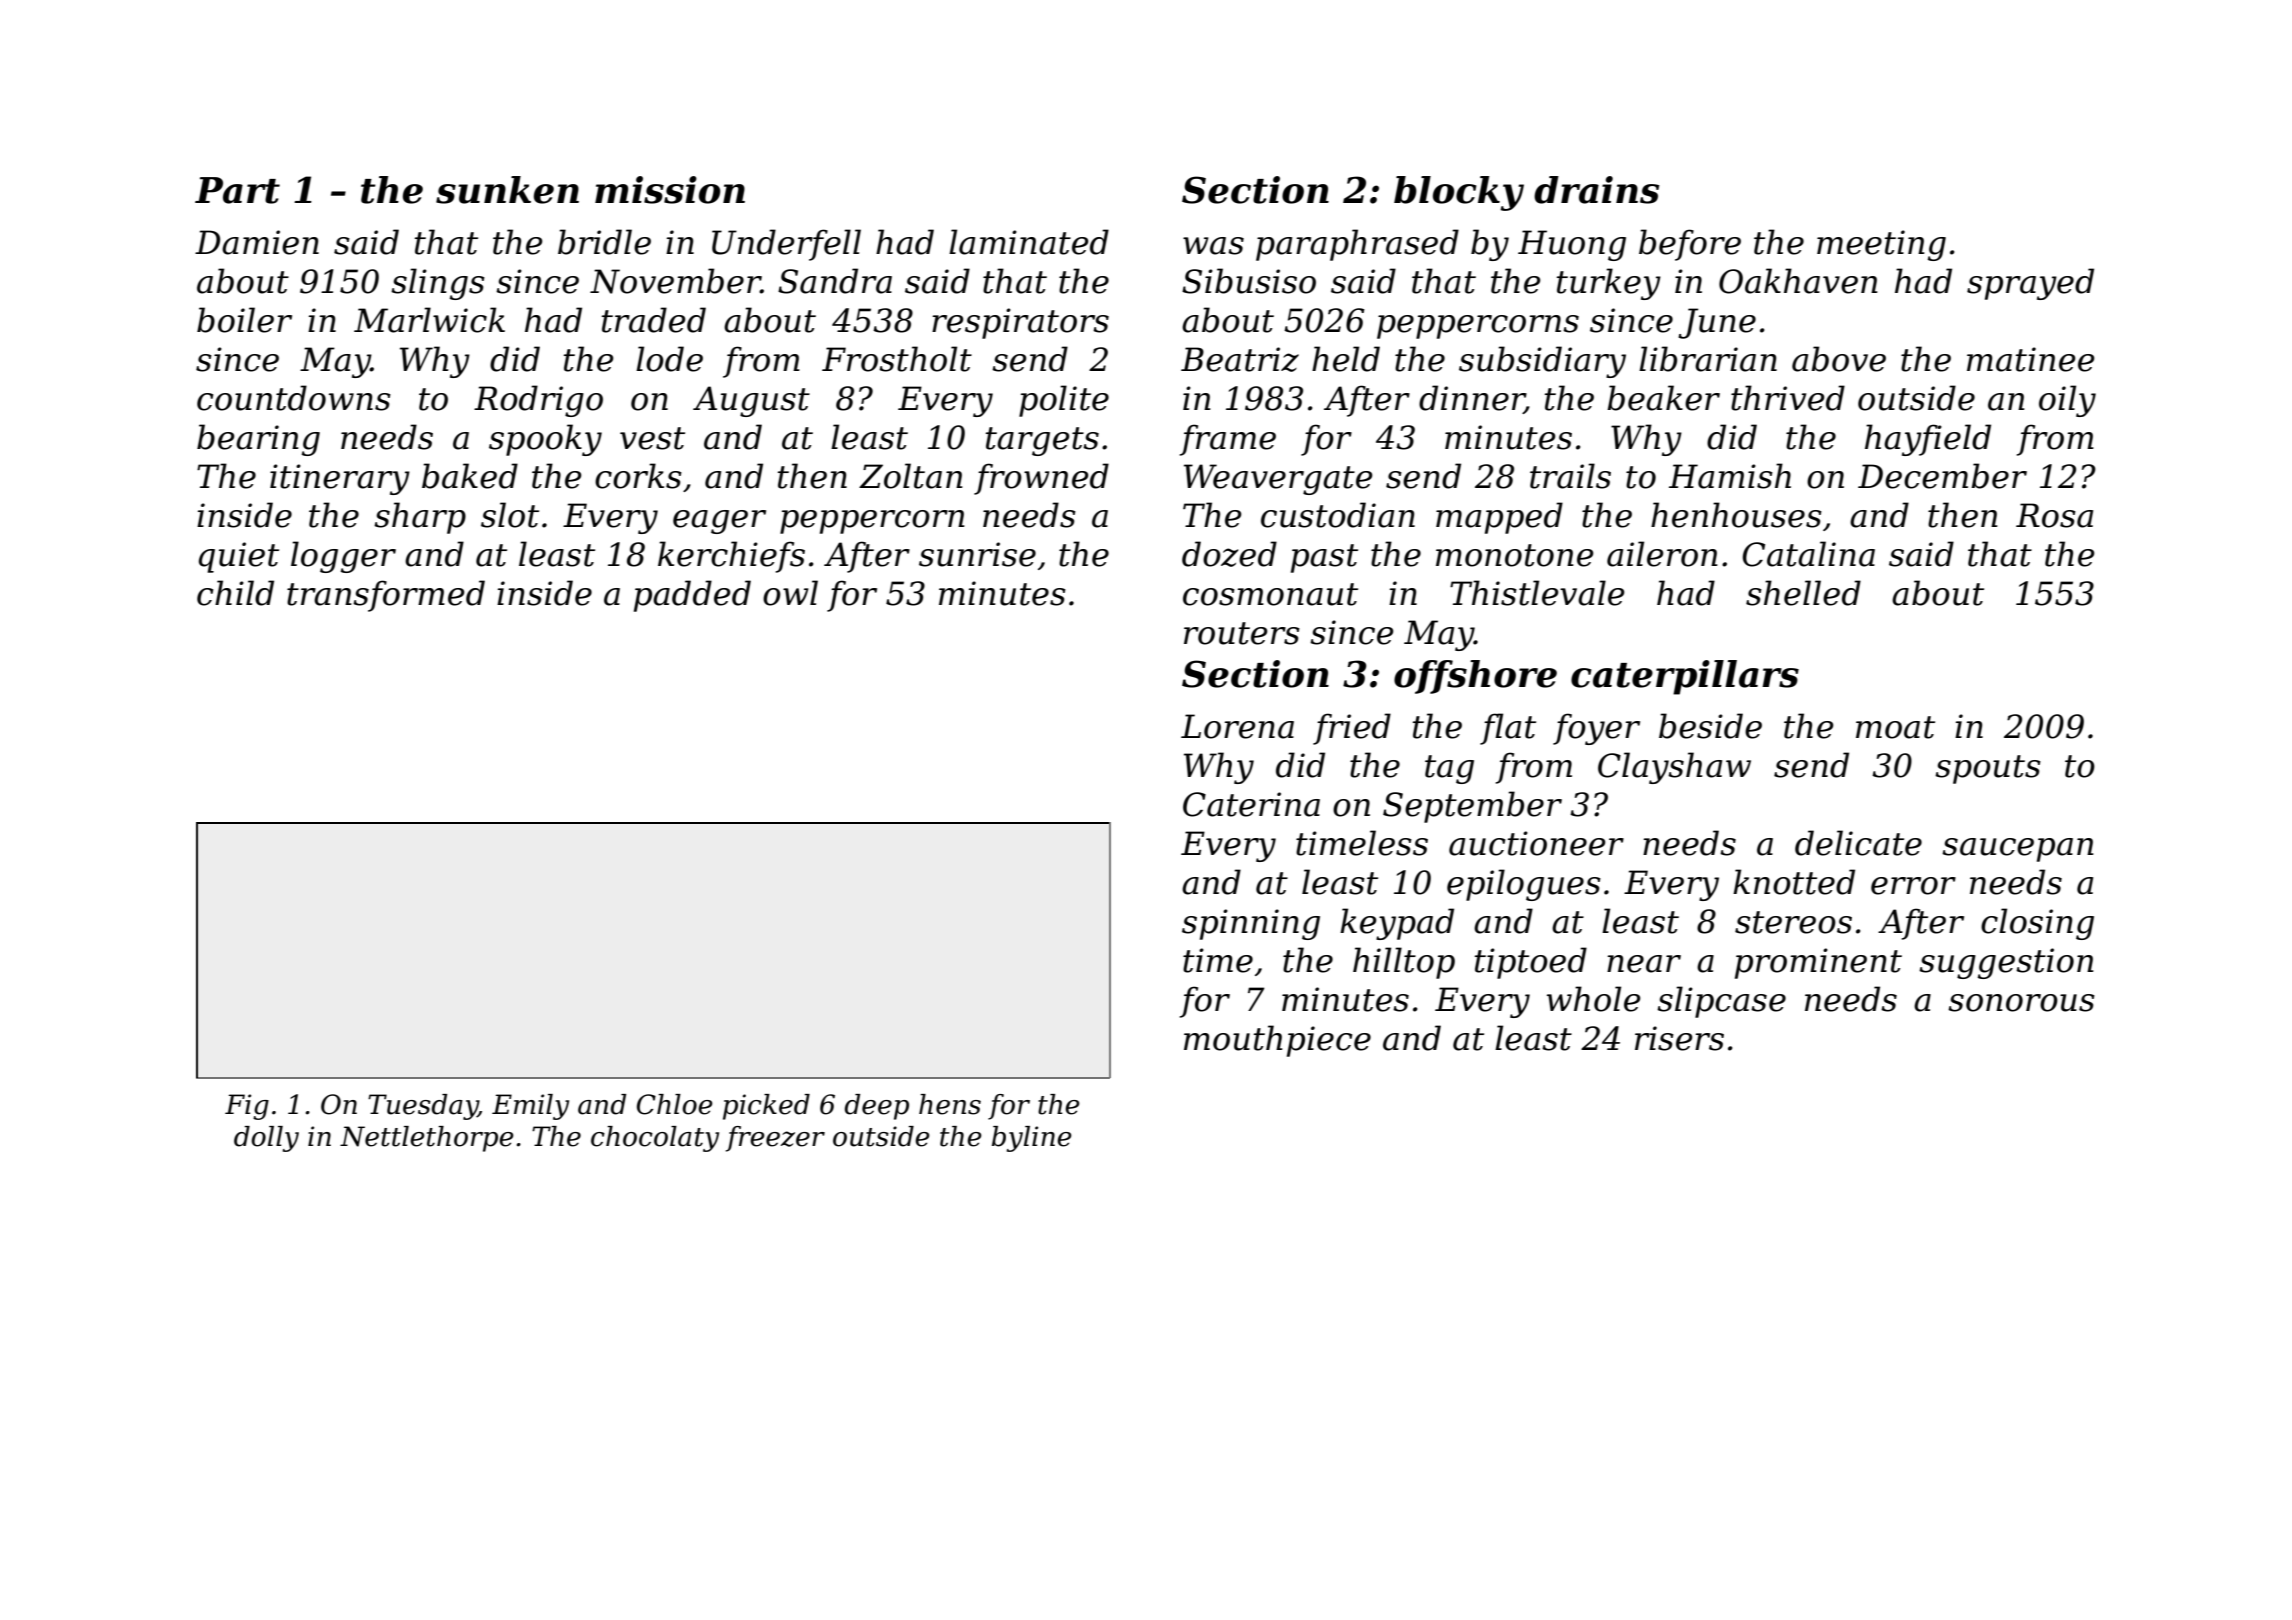  I want to click on Caterina, so click(1251, 804).
